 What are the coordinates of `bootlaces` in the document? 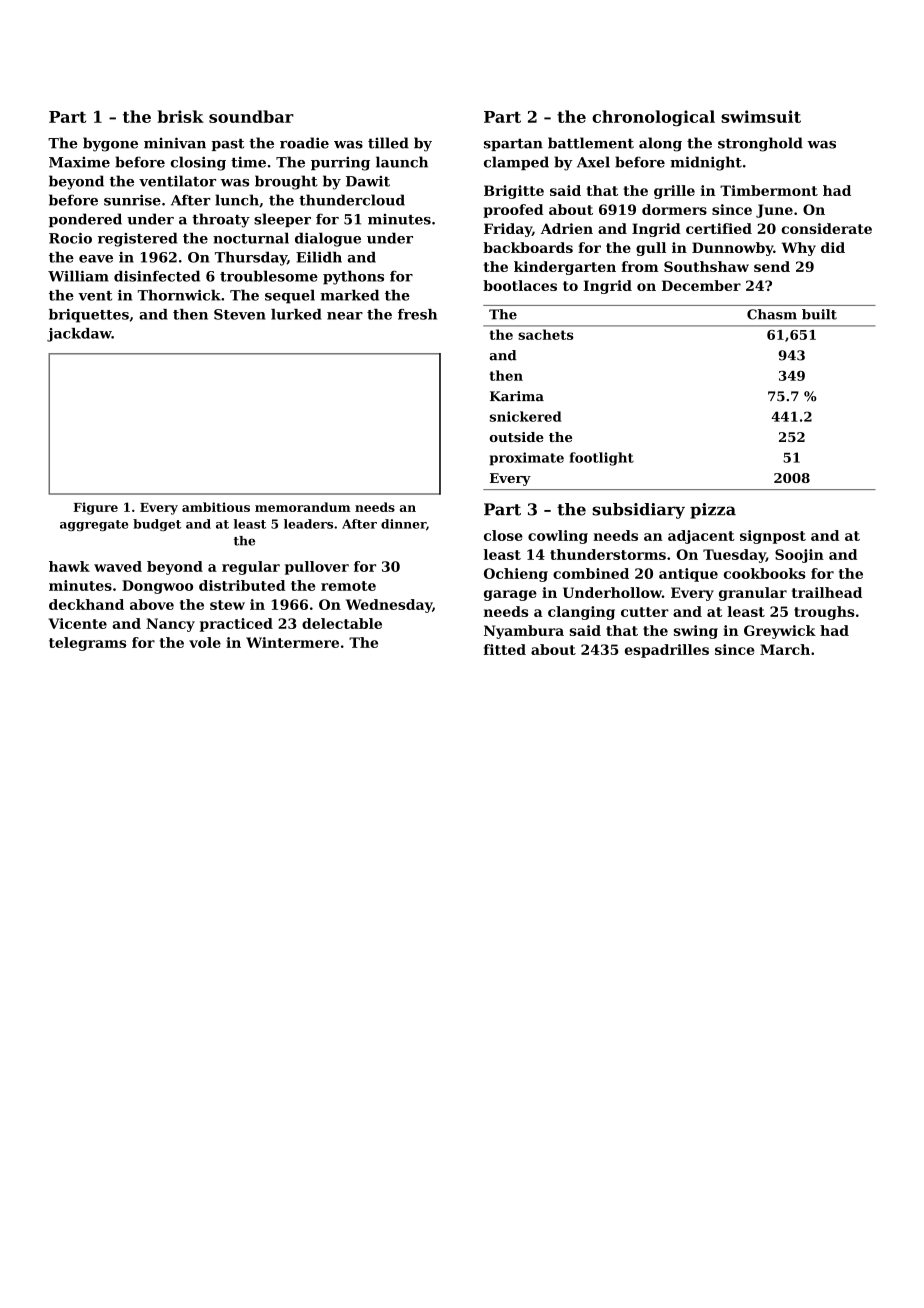 It's located at (520, 285).
